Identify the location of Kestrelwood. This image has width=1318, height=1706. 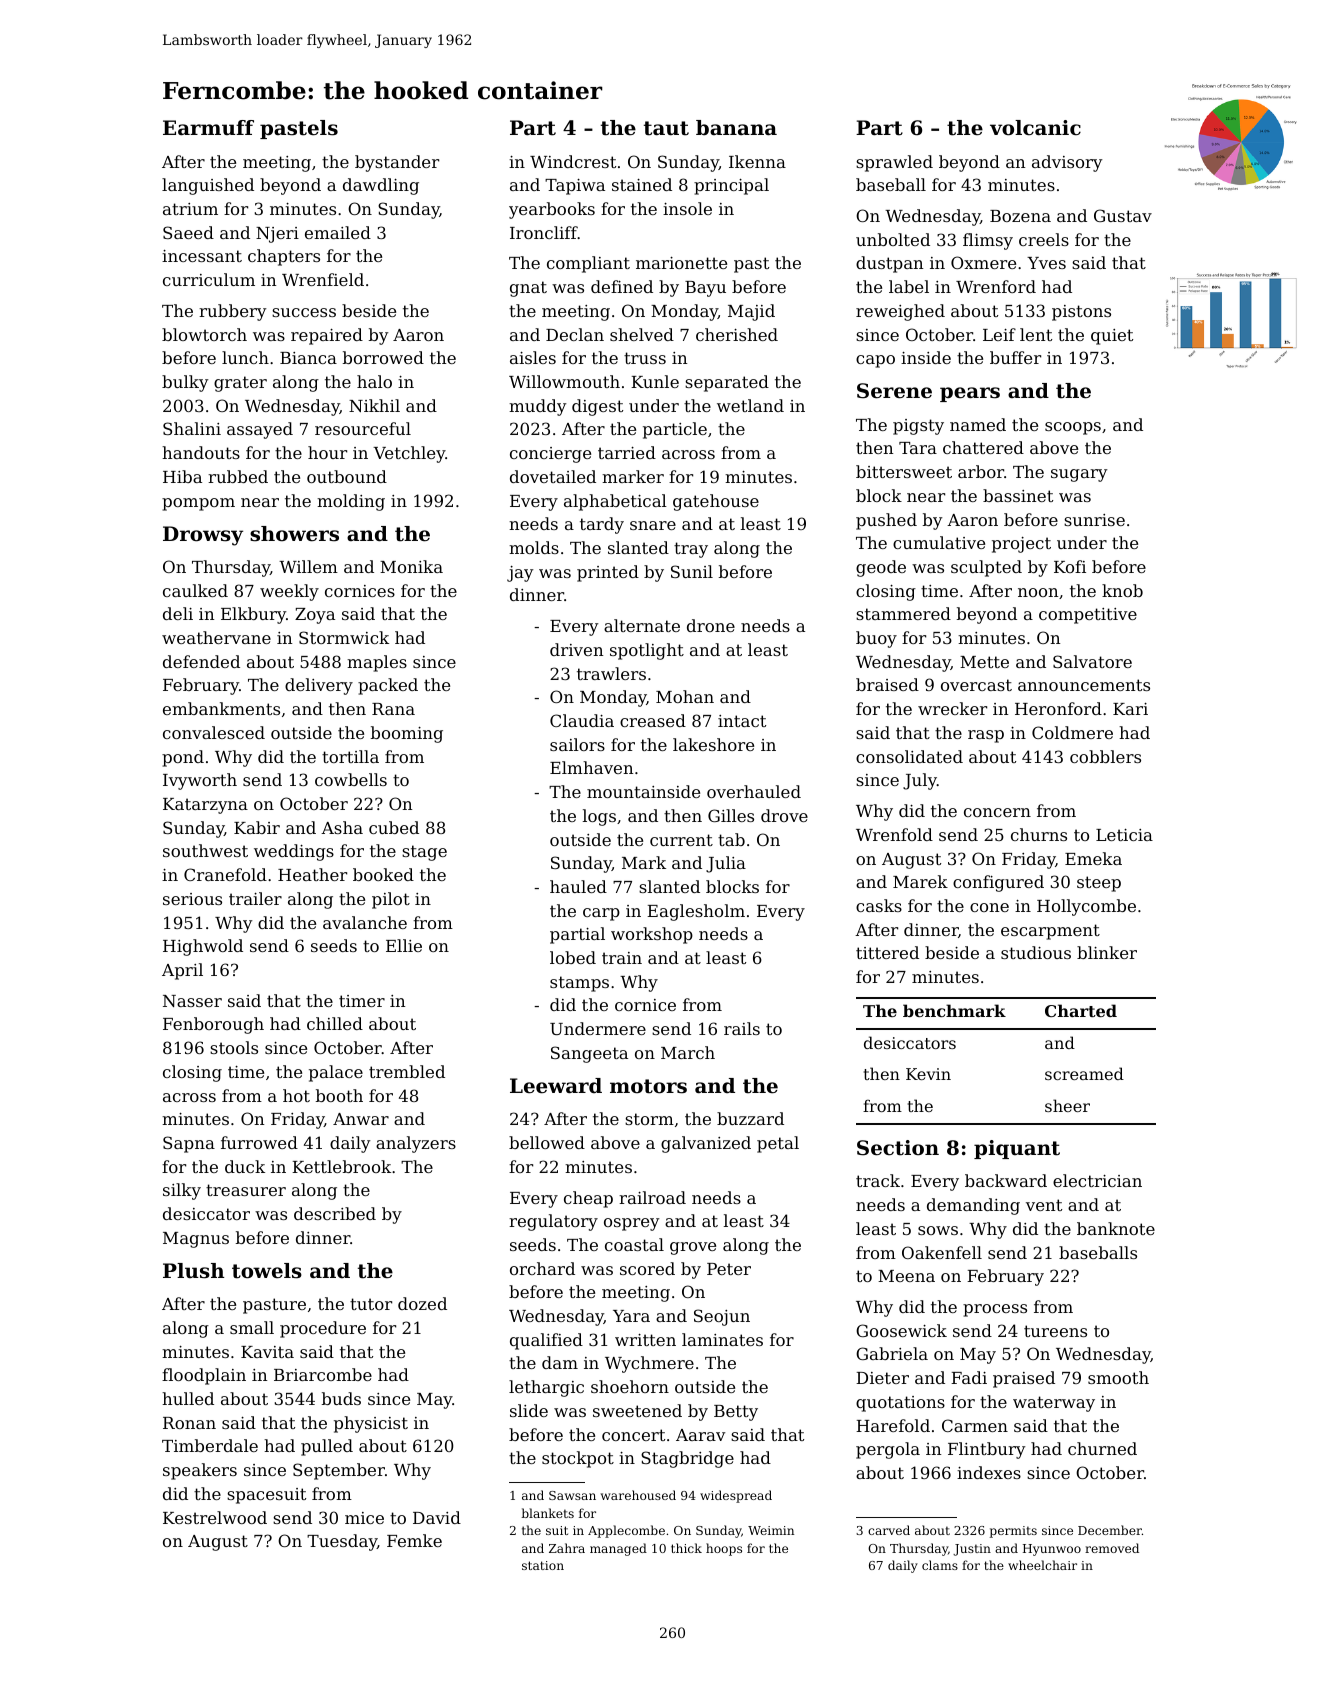
(215, 1517).
